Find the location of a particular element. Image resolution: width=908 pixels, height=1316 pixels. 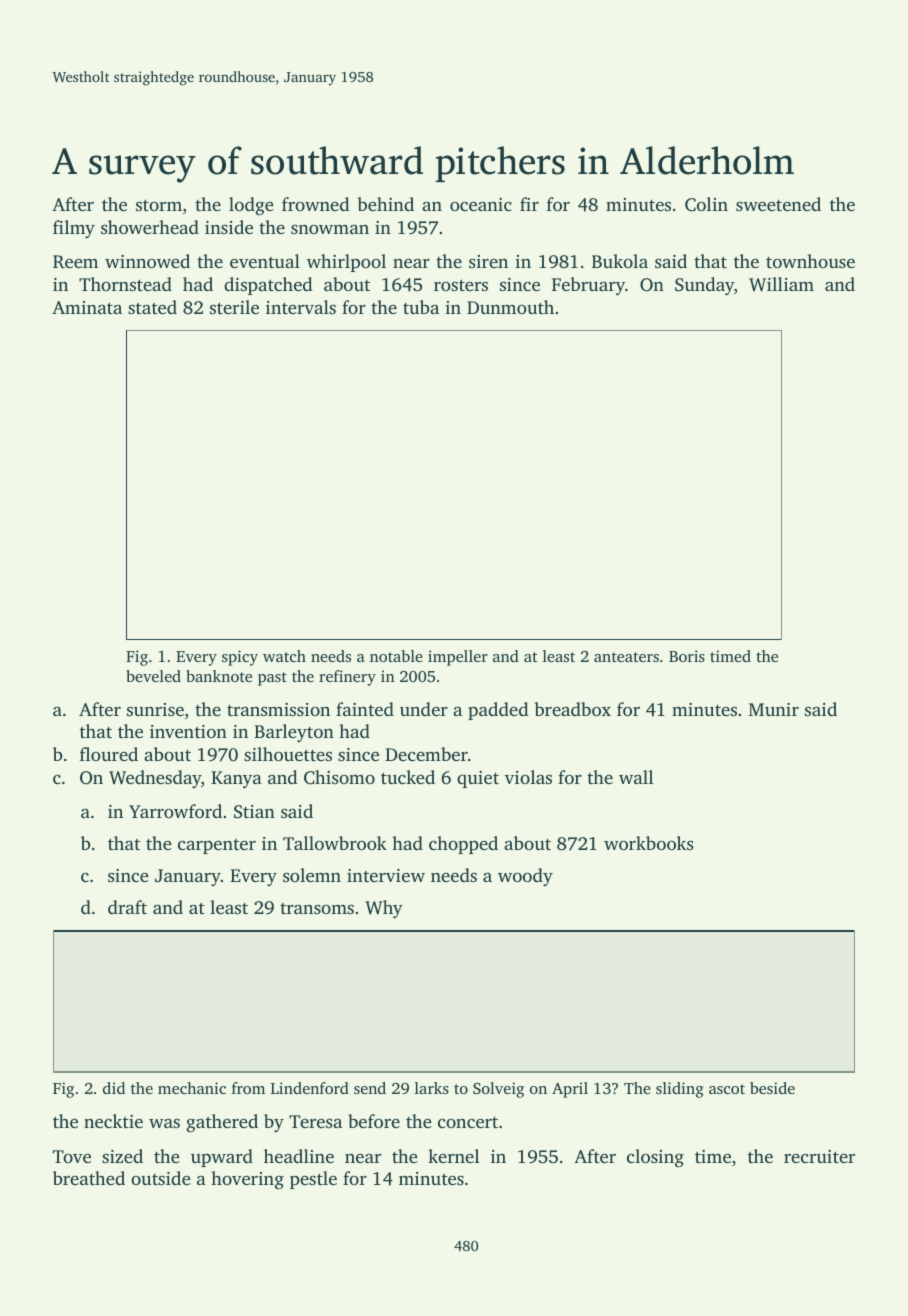

workbooks is located at coordinates (648, 843).
